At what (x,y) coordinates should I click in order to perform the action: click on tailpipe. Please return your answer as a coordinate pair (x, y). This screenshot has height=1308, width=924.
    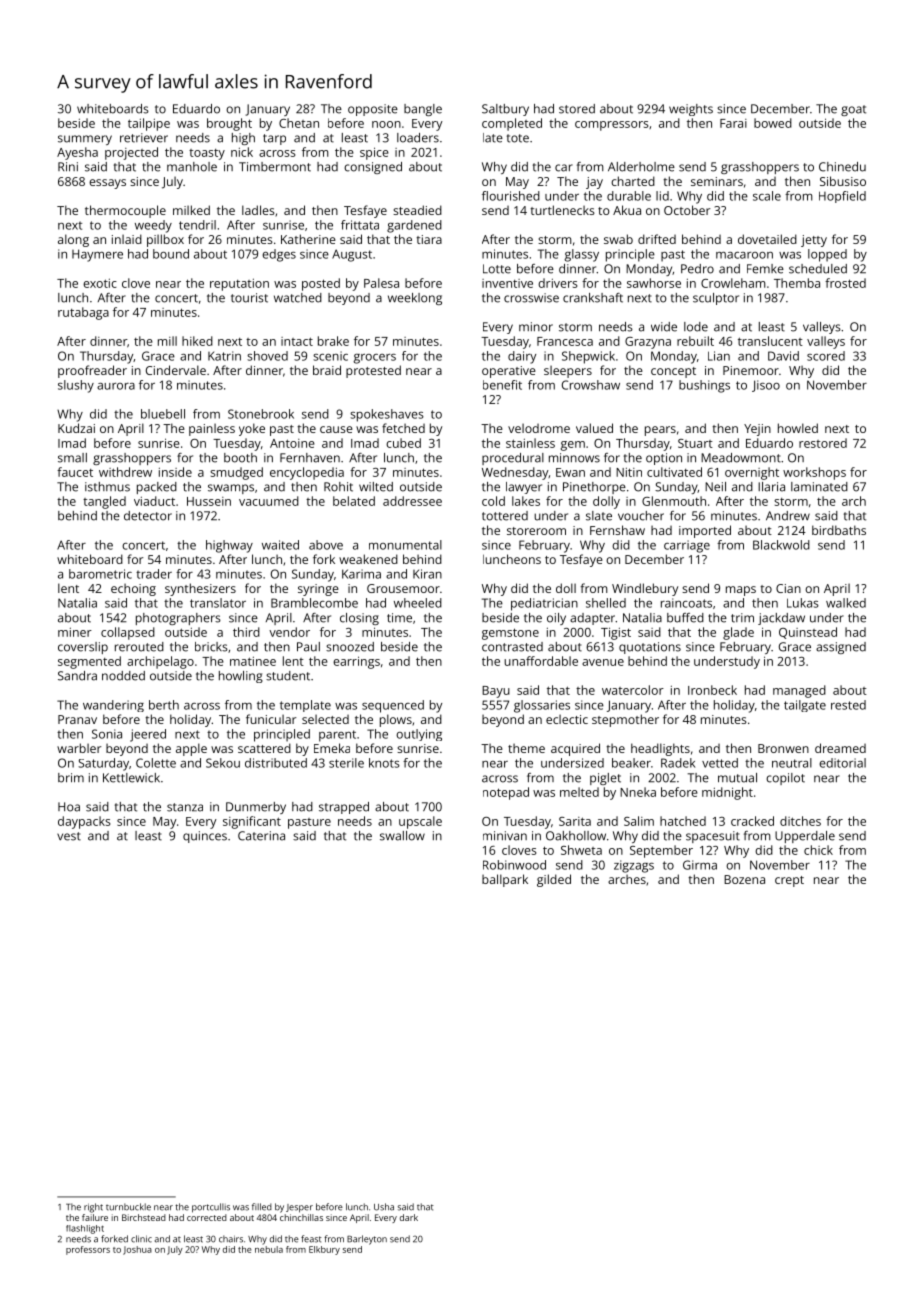
    Looking at the image, I should click on (149, 124).
